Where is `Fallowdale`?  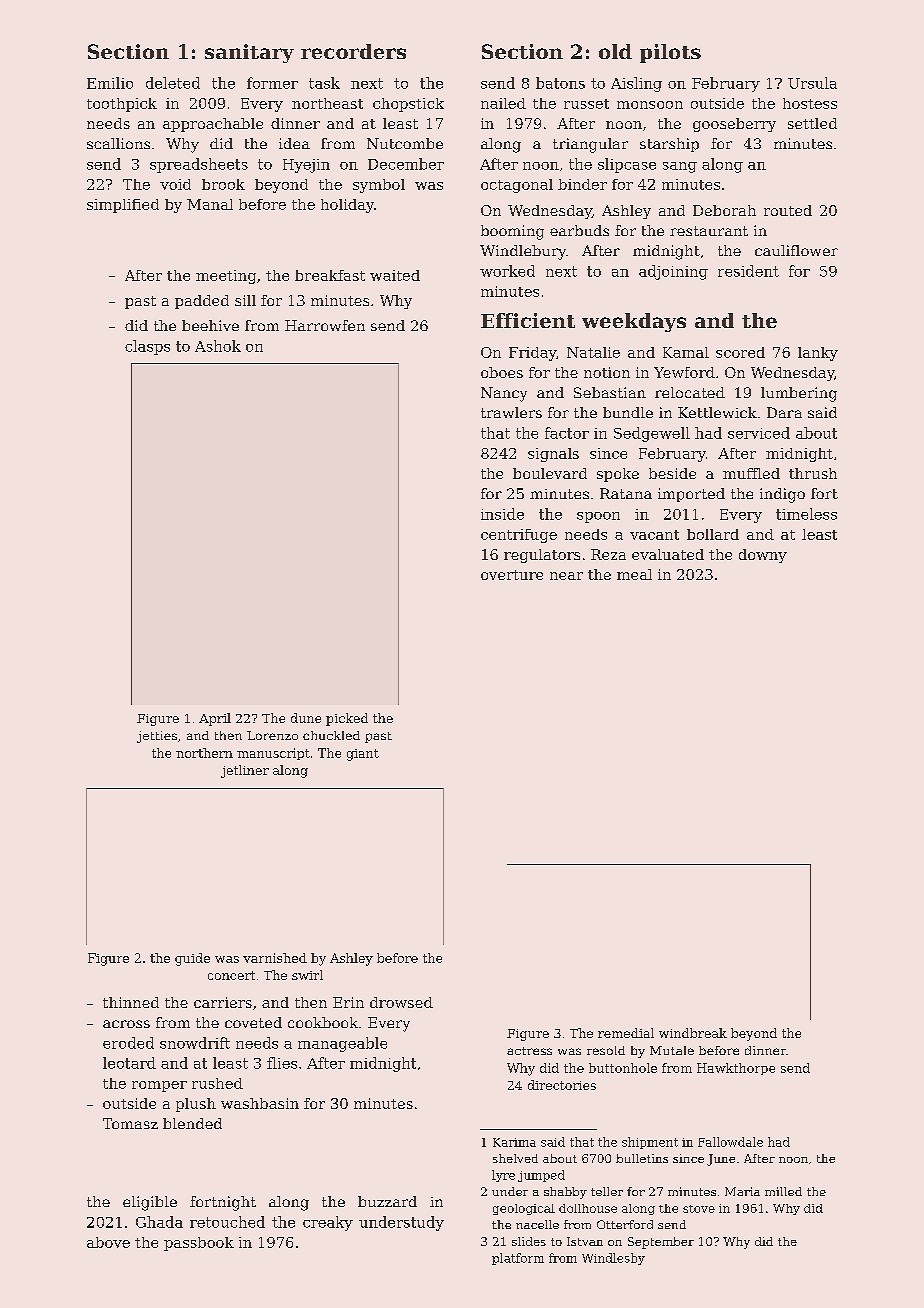 Fallowdale is located at coordinates (730, 1142).
